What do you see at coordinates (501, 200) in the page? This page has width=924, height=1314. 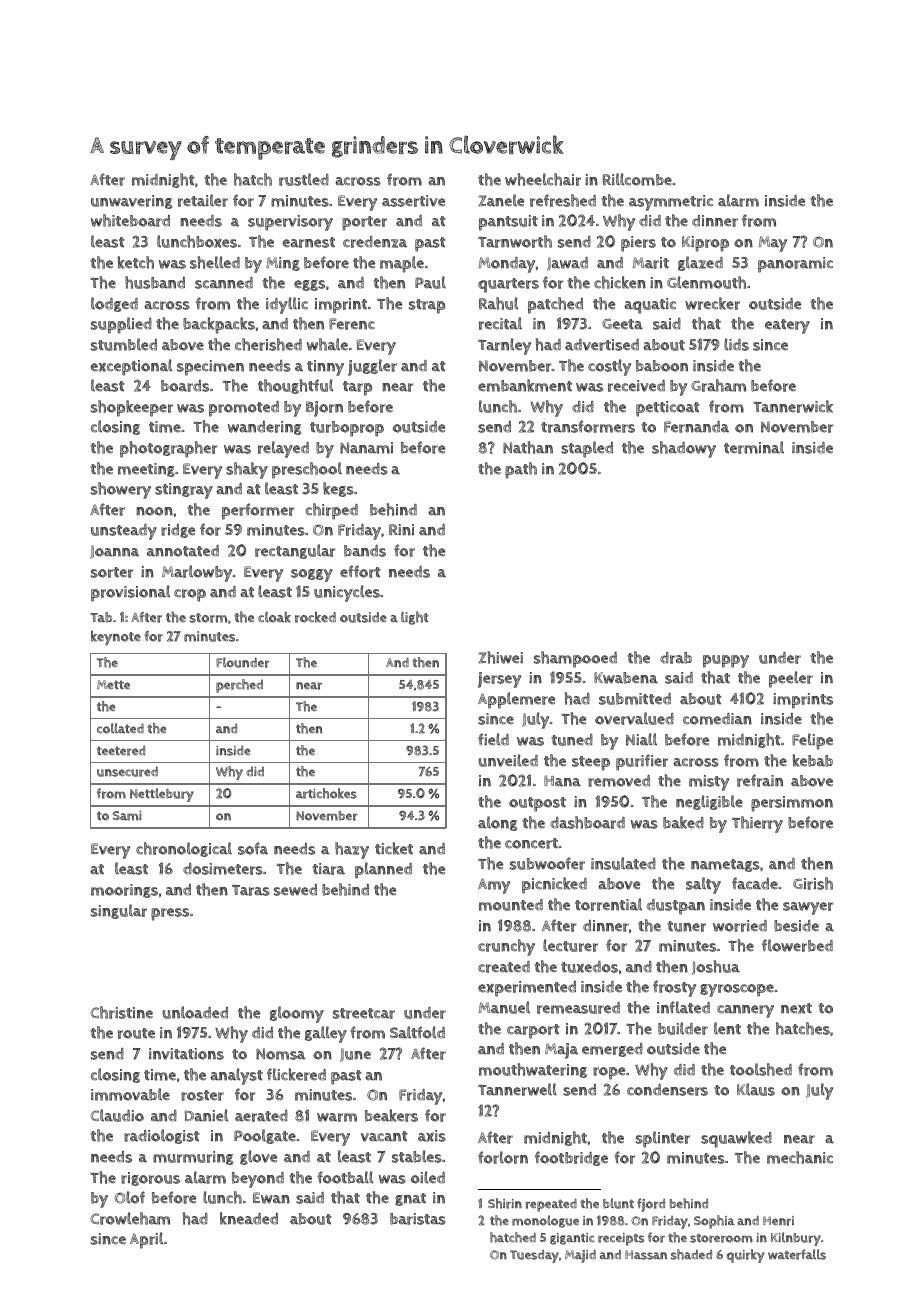 I see `Zanele` at bounding box center [501, 200].
